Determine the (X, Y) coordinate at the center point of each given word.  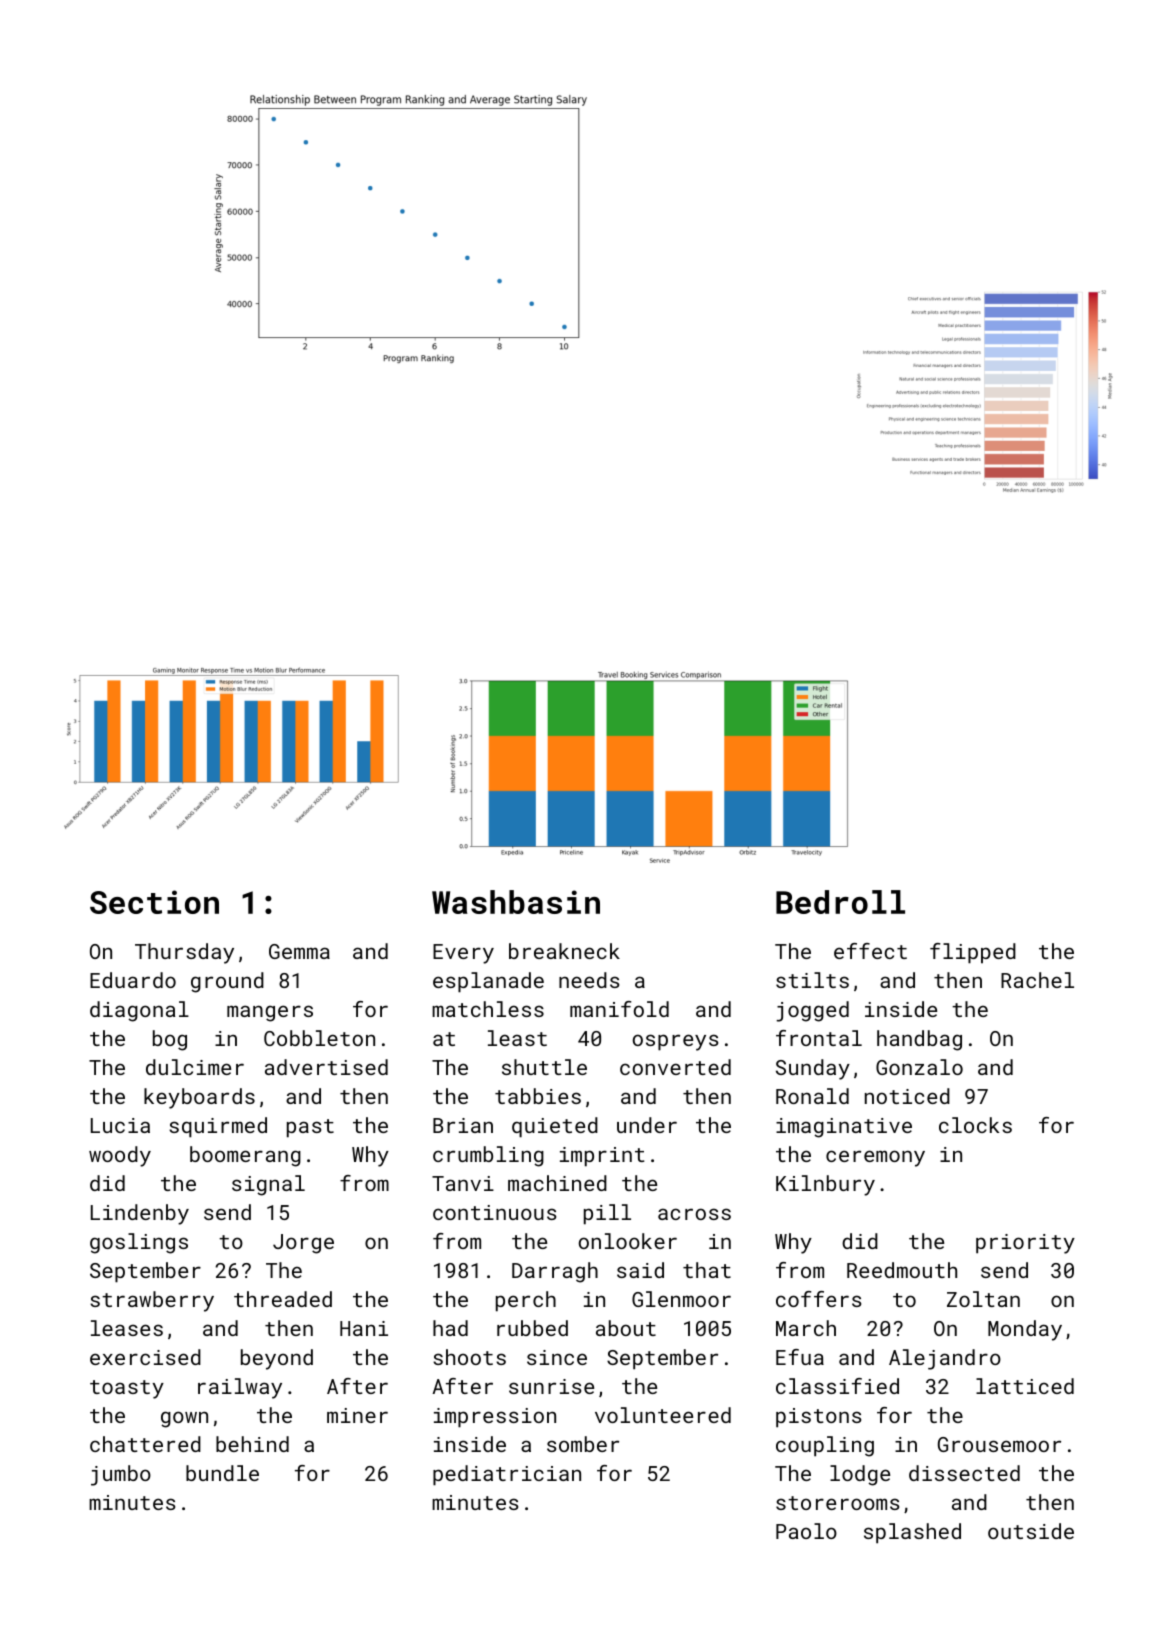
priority (1025, 1244)
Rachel (1037, 980)
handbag (919, 1040)
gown (184, 1419)
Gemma (299, 951)
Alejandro (945, 1359)
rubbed (532, 1328)
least (517, 1038)
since (557, 1357)
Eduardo (133, 980)
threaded (283, 1299)
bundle (222, 1473)
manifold (619, 1009)
